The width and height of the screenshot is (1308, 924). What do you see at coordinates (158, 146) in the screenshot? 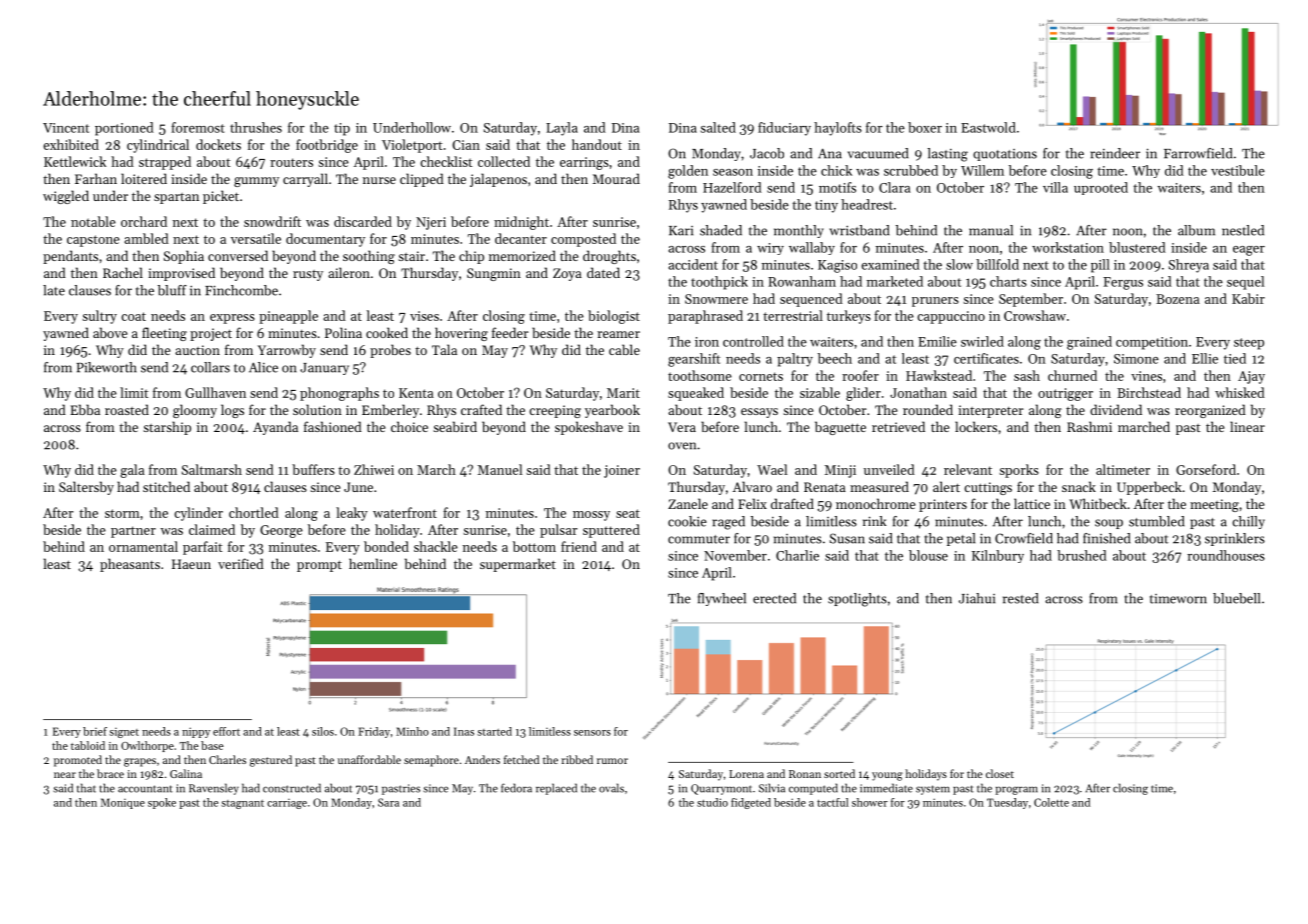
I see `cylindrical` at bounding box center [158, 146].
